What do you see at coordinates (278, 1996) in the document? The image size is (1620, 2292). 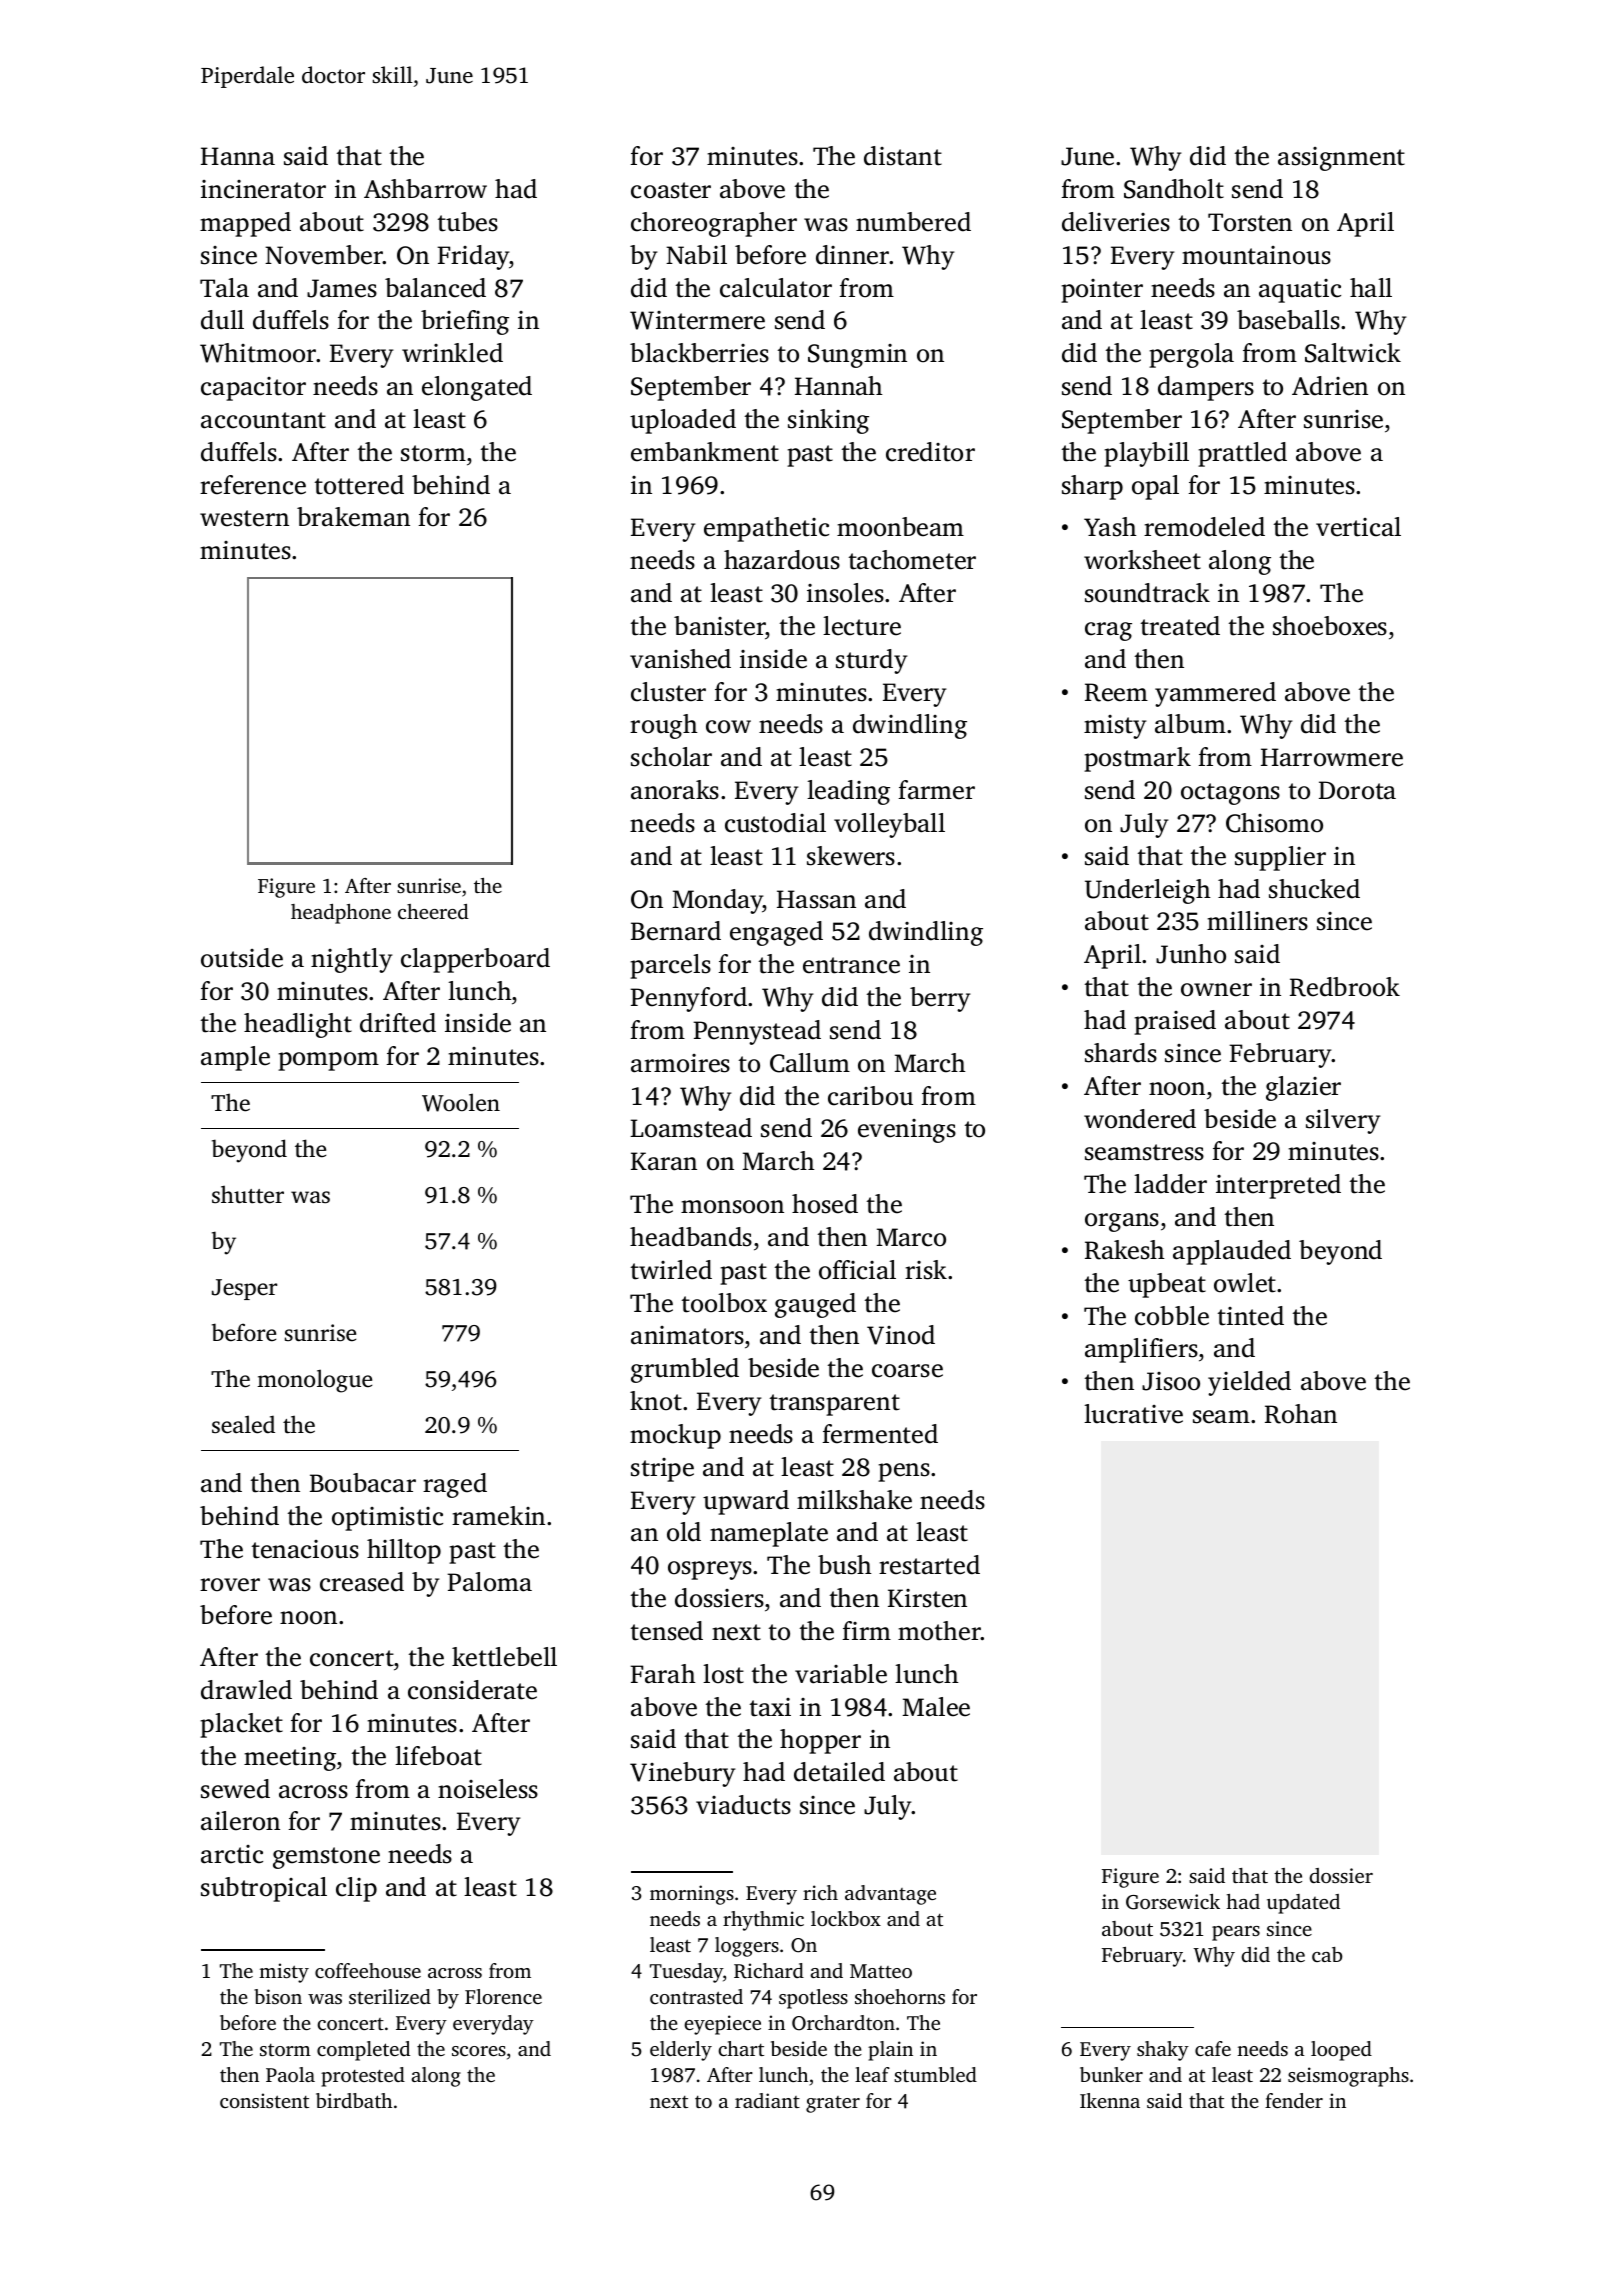 I see `bison` at bounding box center [278, 1996].
